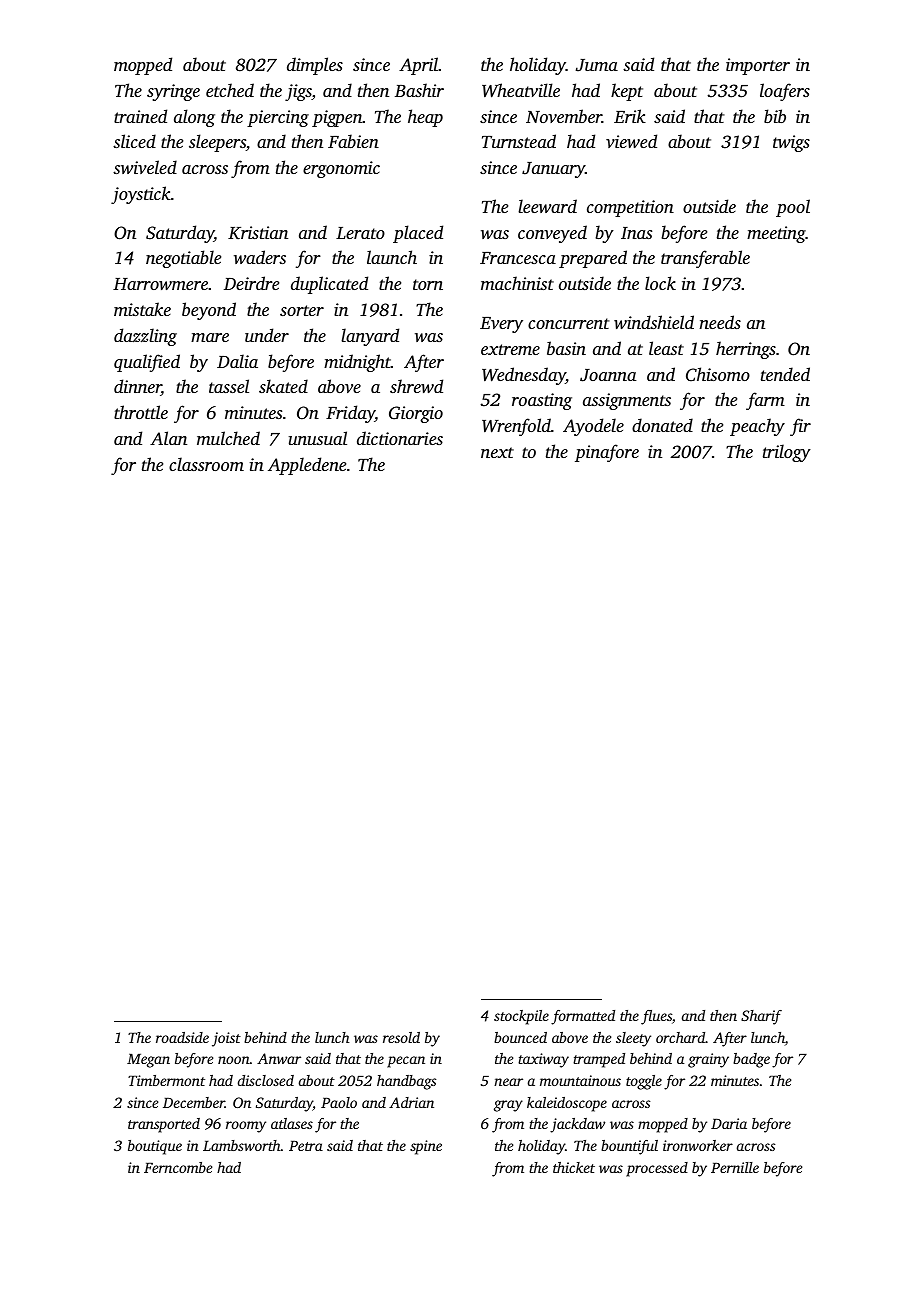 This screenshot has width=924, height=1311. What do you see at coordinates (607, 453) in the screenshot?
I see `pinafore` at bounding box center [607, 453].
